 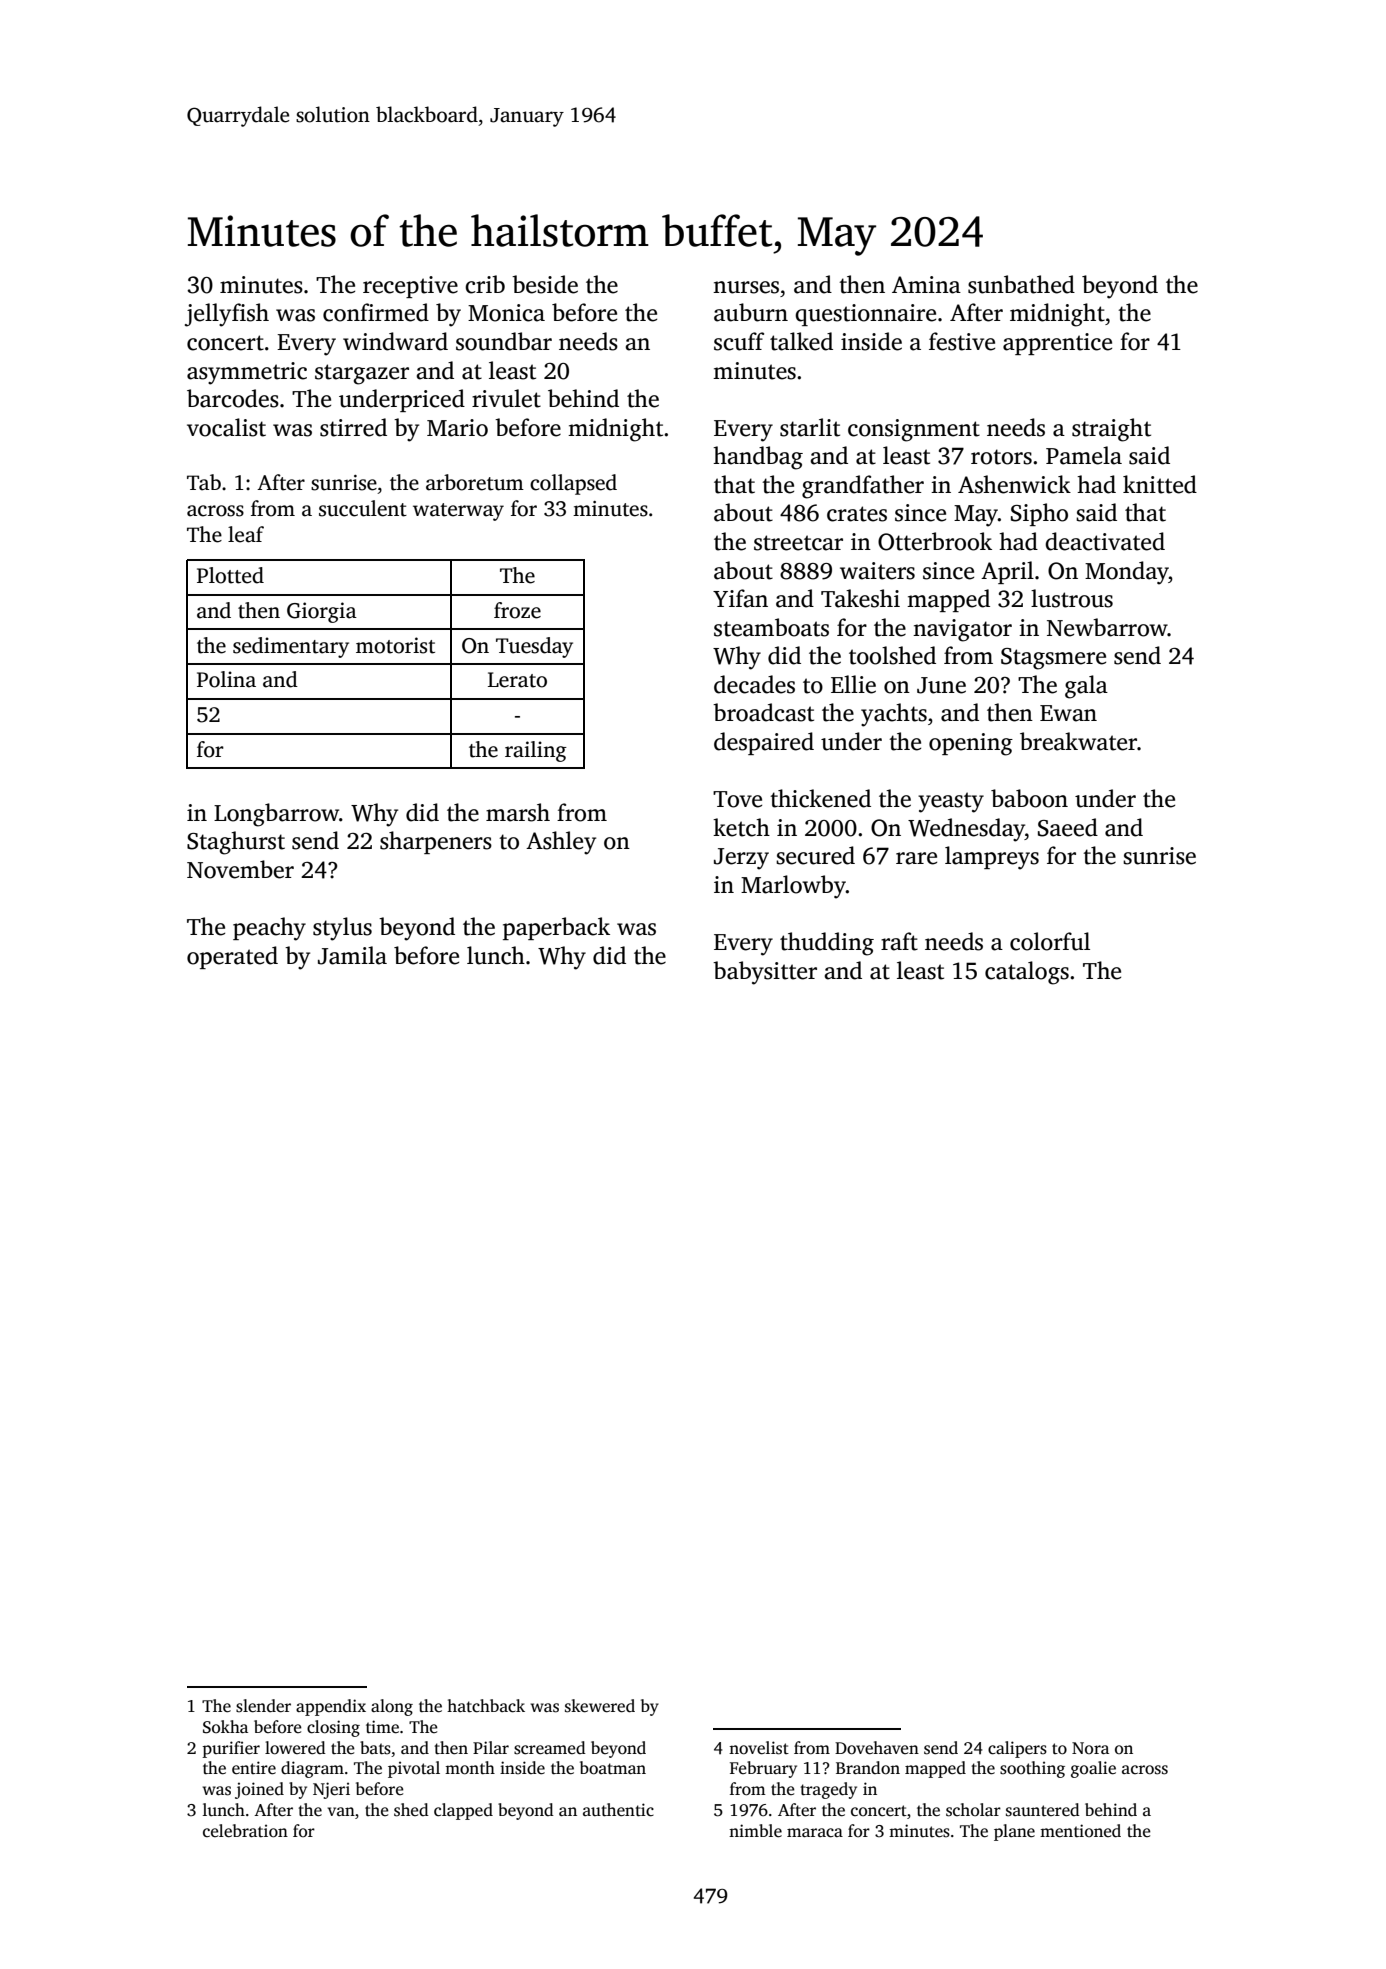 I want to click on babysitter, so click(x=765, y=973).
